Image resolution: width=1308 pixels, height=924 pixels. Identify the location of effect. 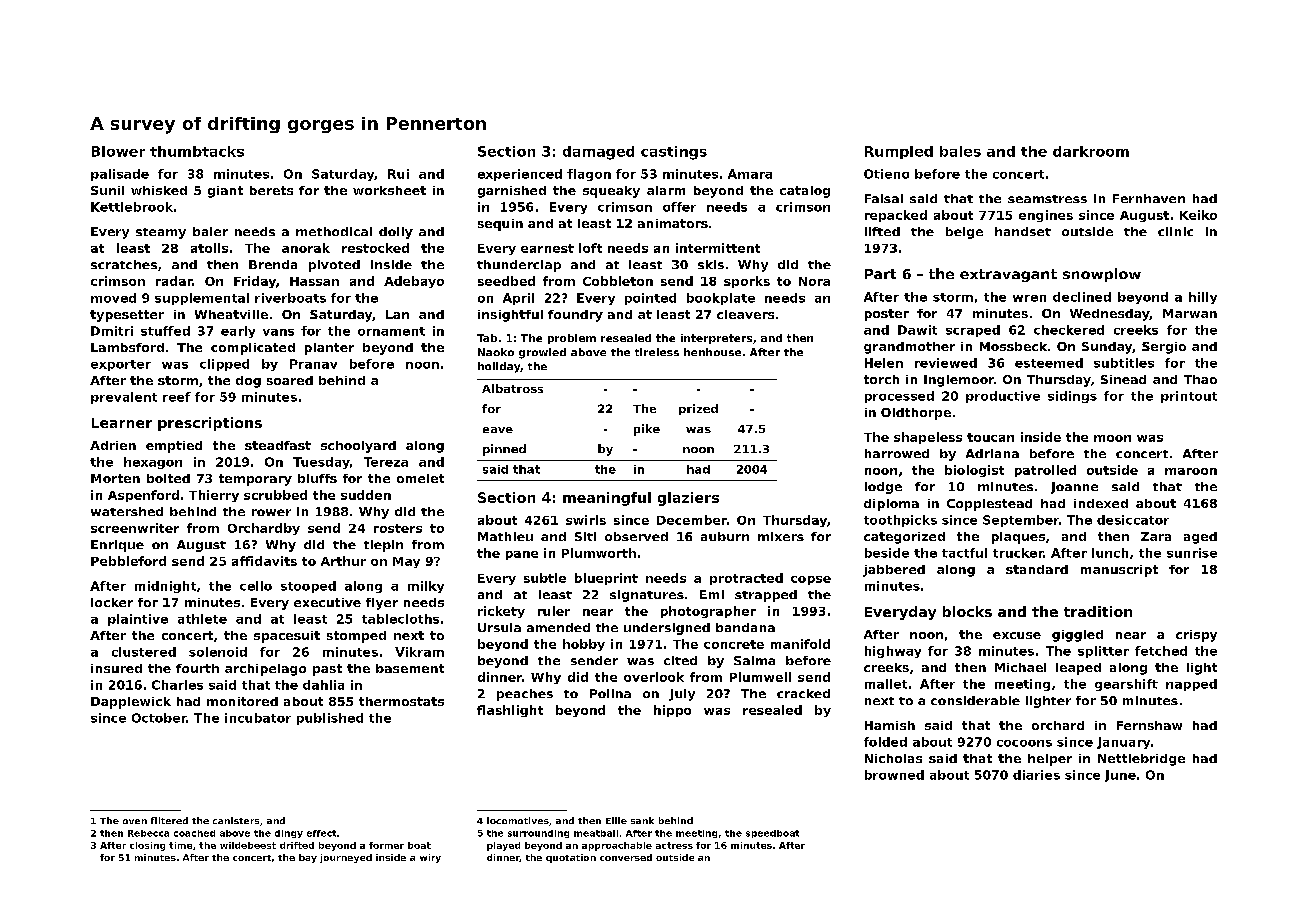
(321, 833).
